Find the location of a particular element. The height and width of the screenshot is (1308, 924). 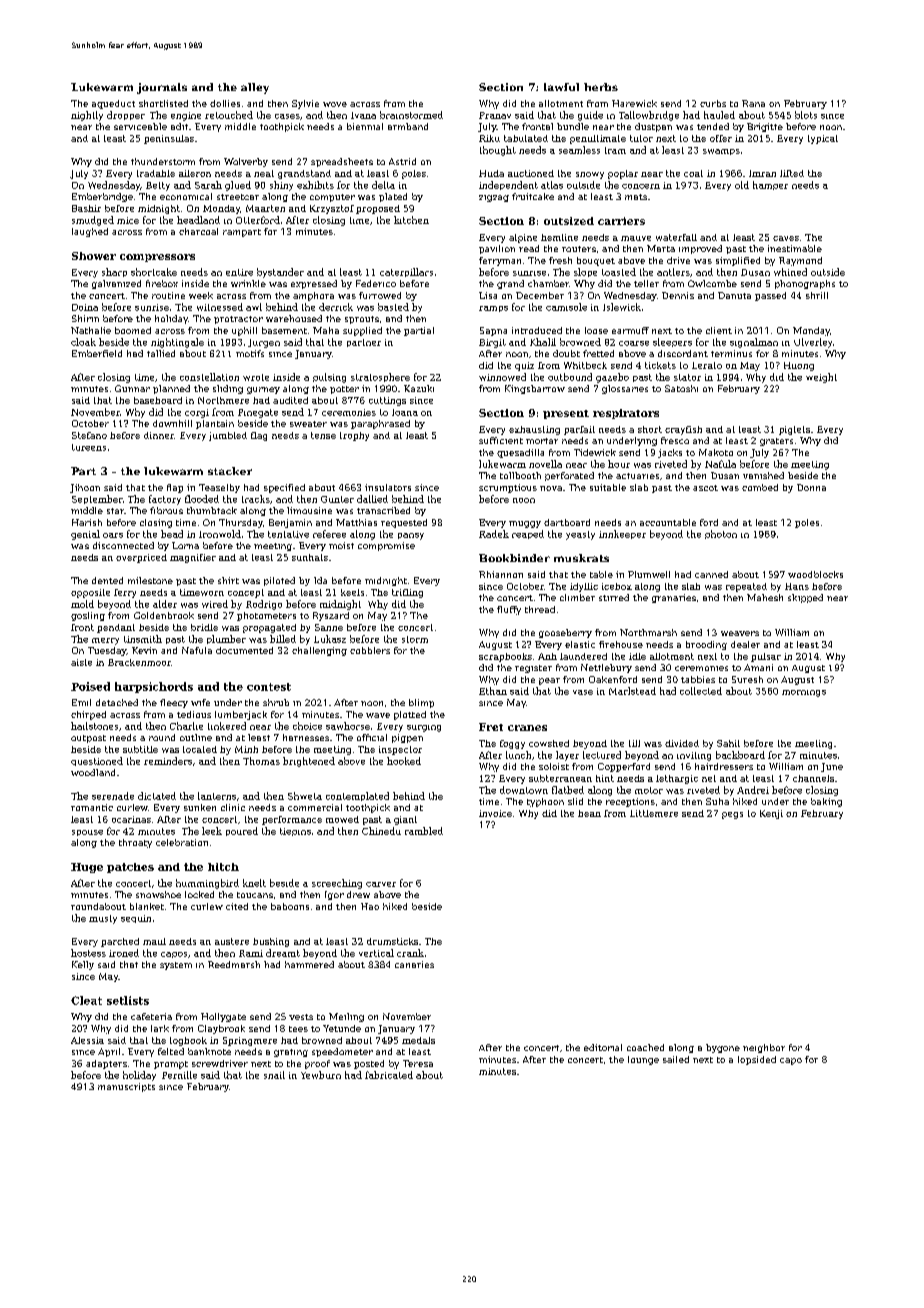

Ivana is located at coordinates (363, 115).
